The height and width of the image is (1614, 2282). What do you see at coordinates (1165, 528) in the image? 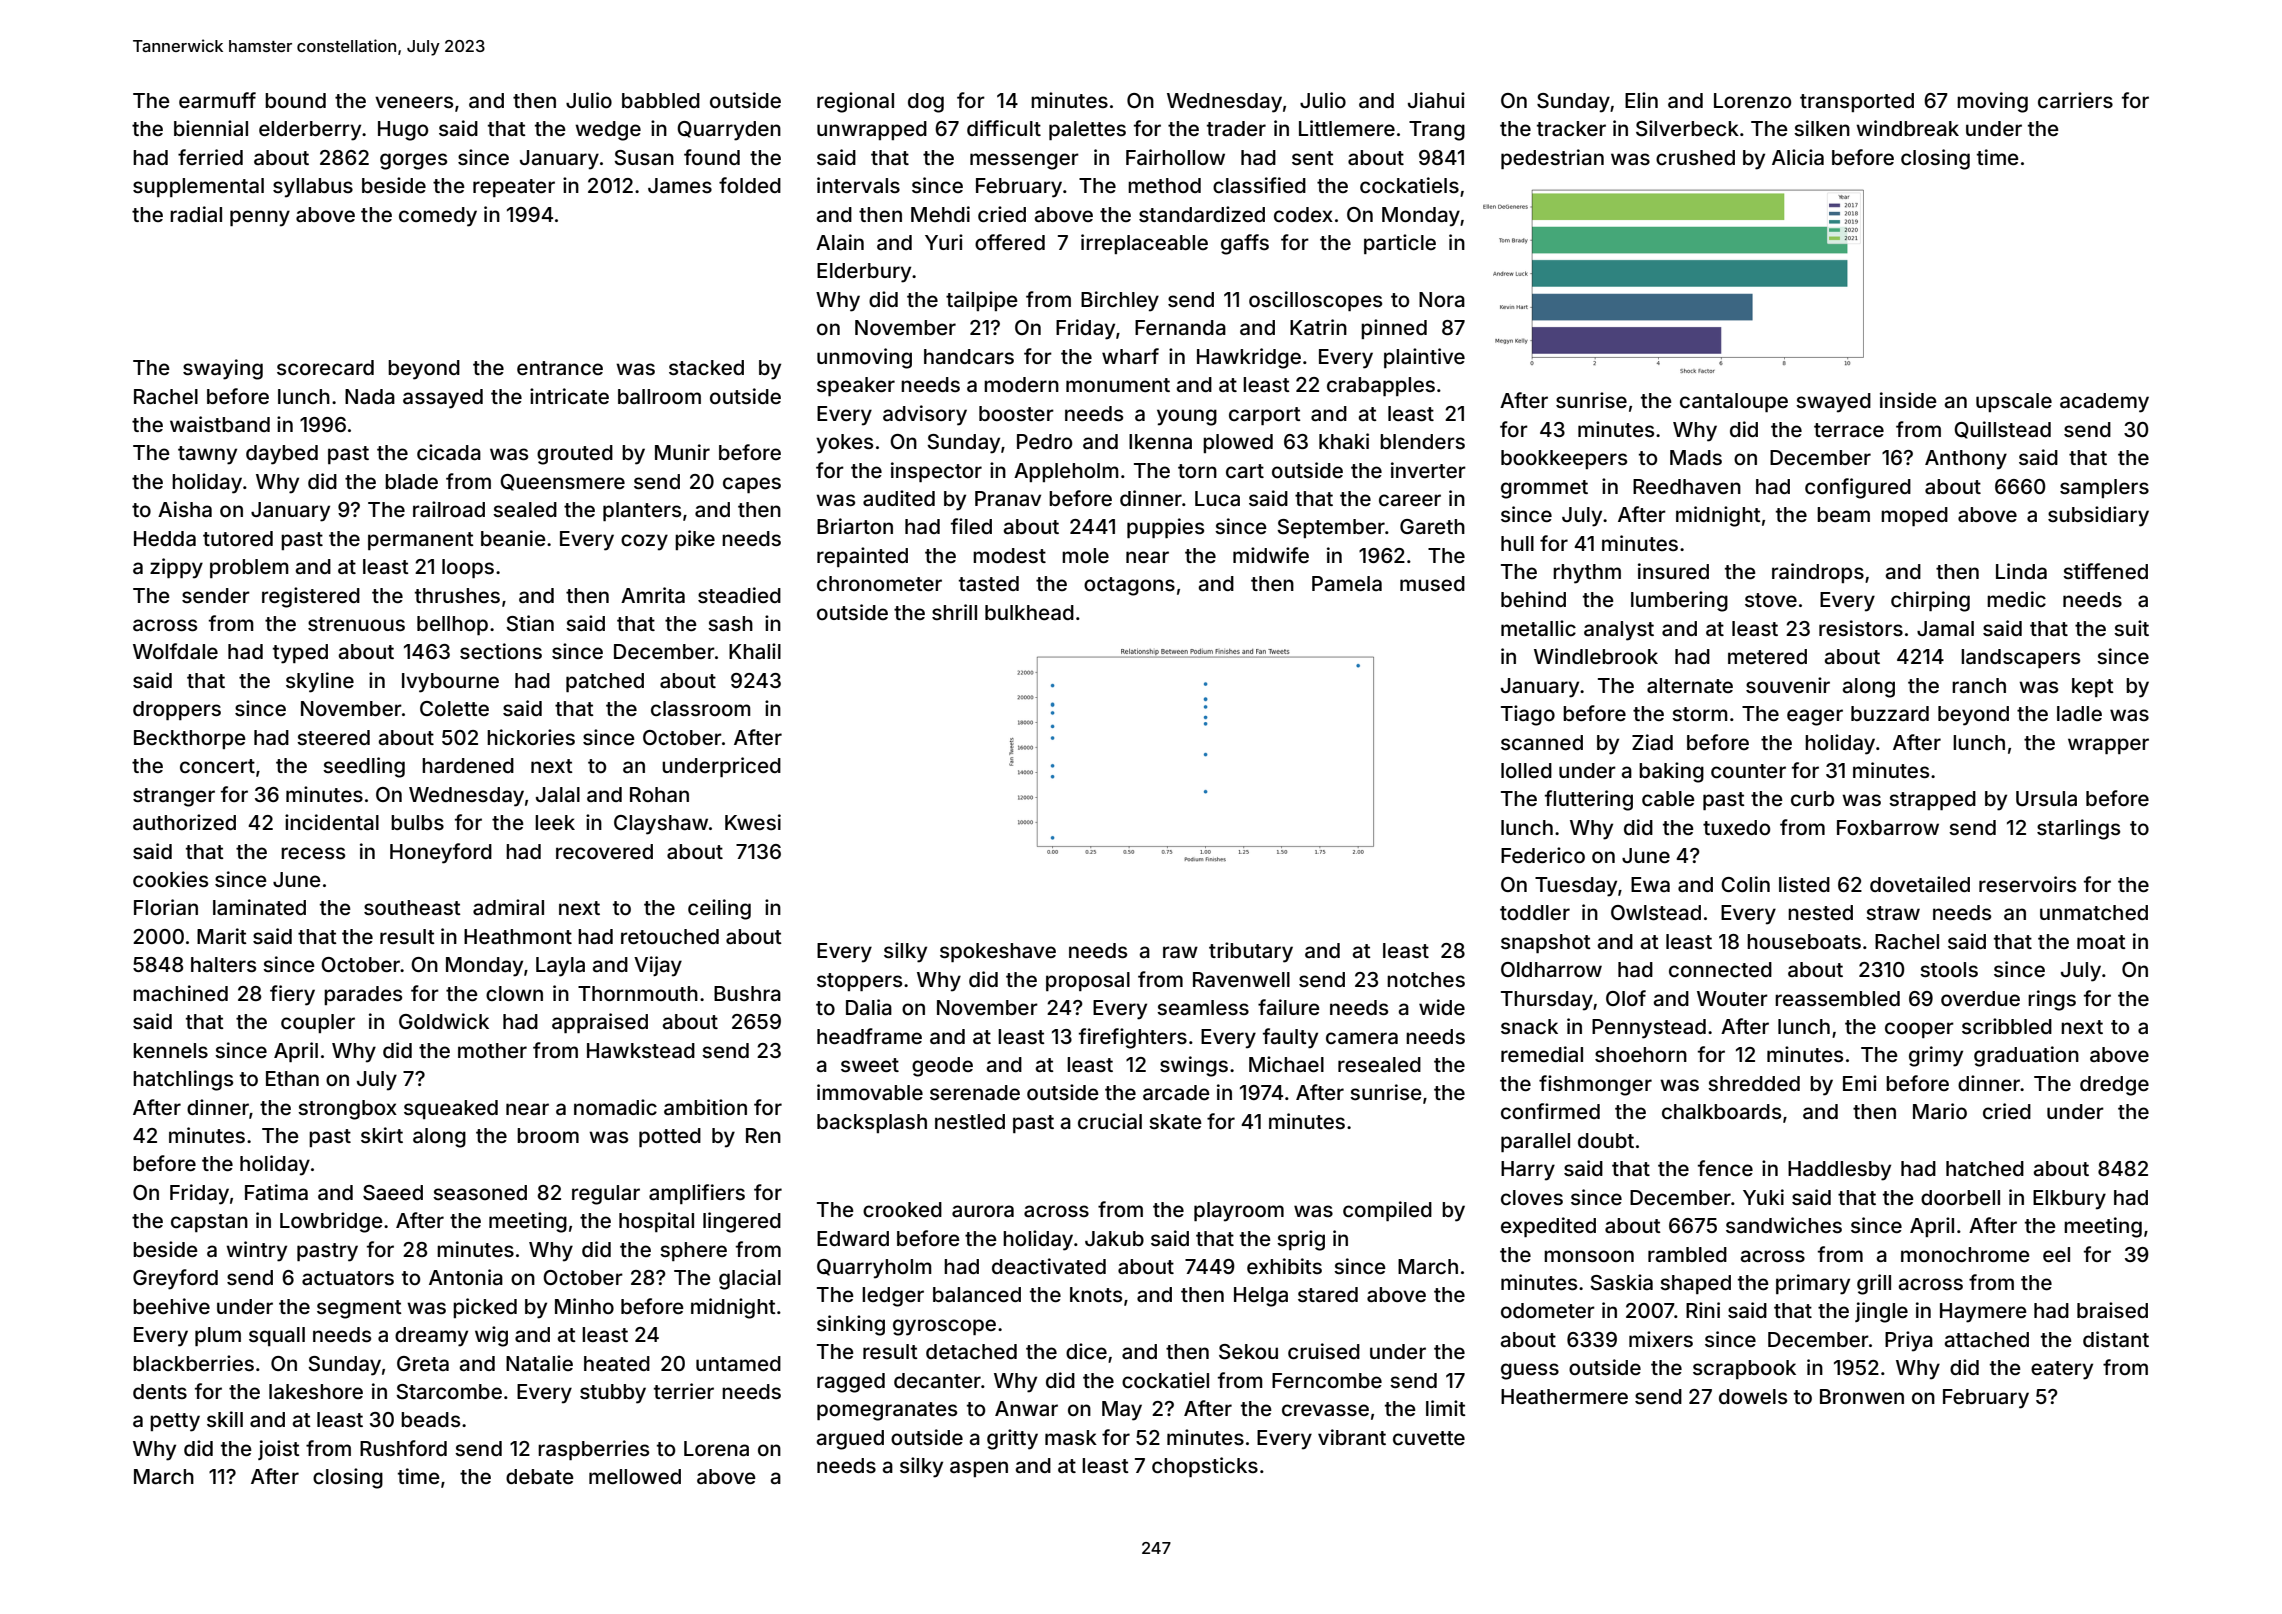
I see `puppies` at bounding box center [1165, 528].
